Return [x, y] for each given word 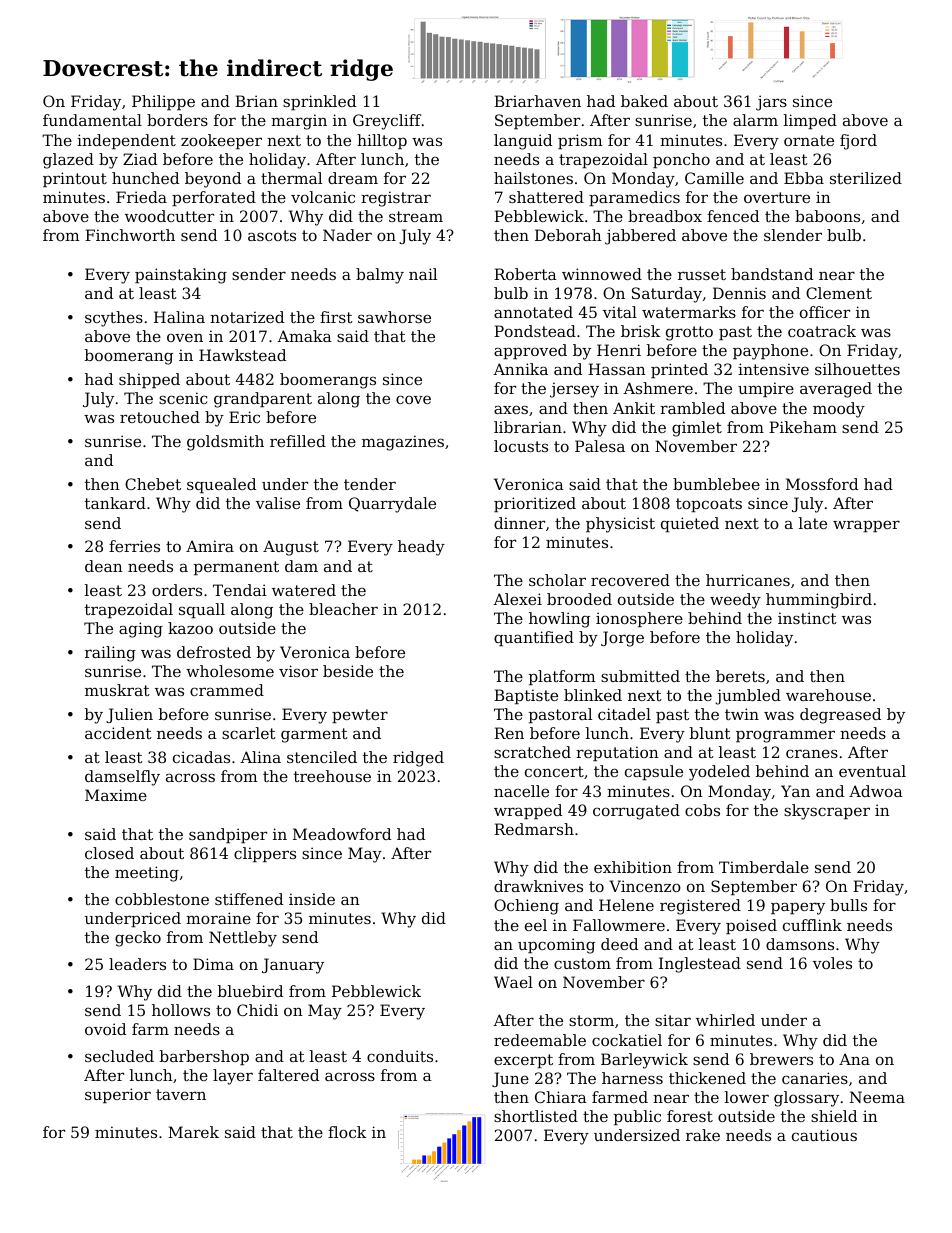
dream [353, 178]
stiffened [249, 899]
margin [299, 122]
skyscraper [827, 812]
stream [416, 216]
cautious [824, 1135]
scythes [114, 319]
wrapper [866, 526]
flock [347, 1132]
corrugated [636, 812]
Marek [193, 1132]
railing [110, 654]
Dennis [739, 293]
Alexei [517, 599]
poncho [681, 160]
